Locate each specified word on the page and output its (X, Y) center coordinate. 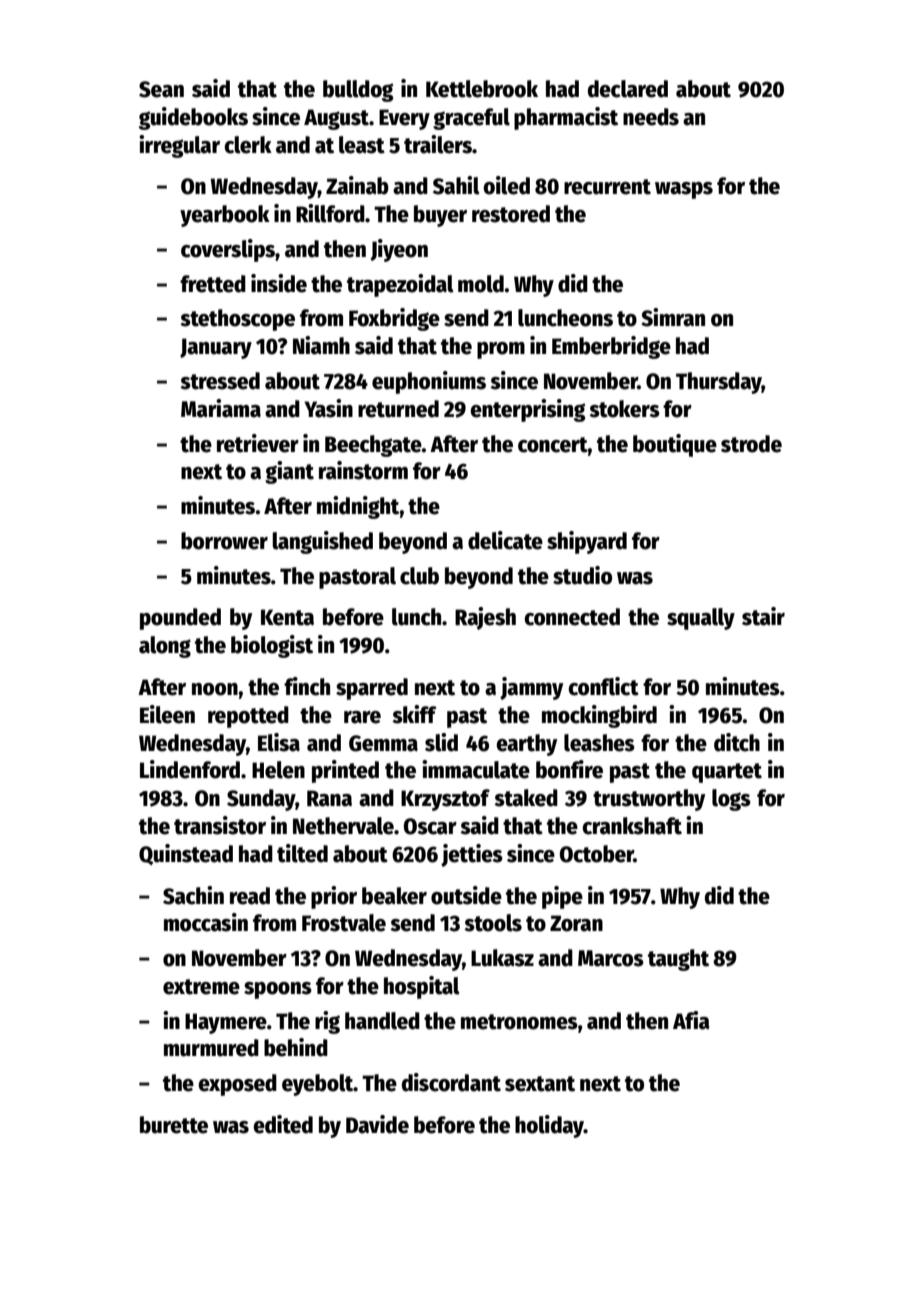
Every (404, 119)
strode (751, 444)
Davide (377, 1124)
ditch (737, 742)
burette (174, 1125)
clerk (248, 145)
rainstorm (363, 470)
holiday (549, 1126)
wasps (684, 190)
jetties (472, 855)
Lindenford (190, 769)
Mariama (221, 408)
